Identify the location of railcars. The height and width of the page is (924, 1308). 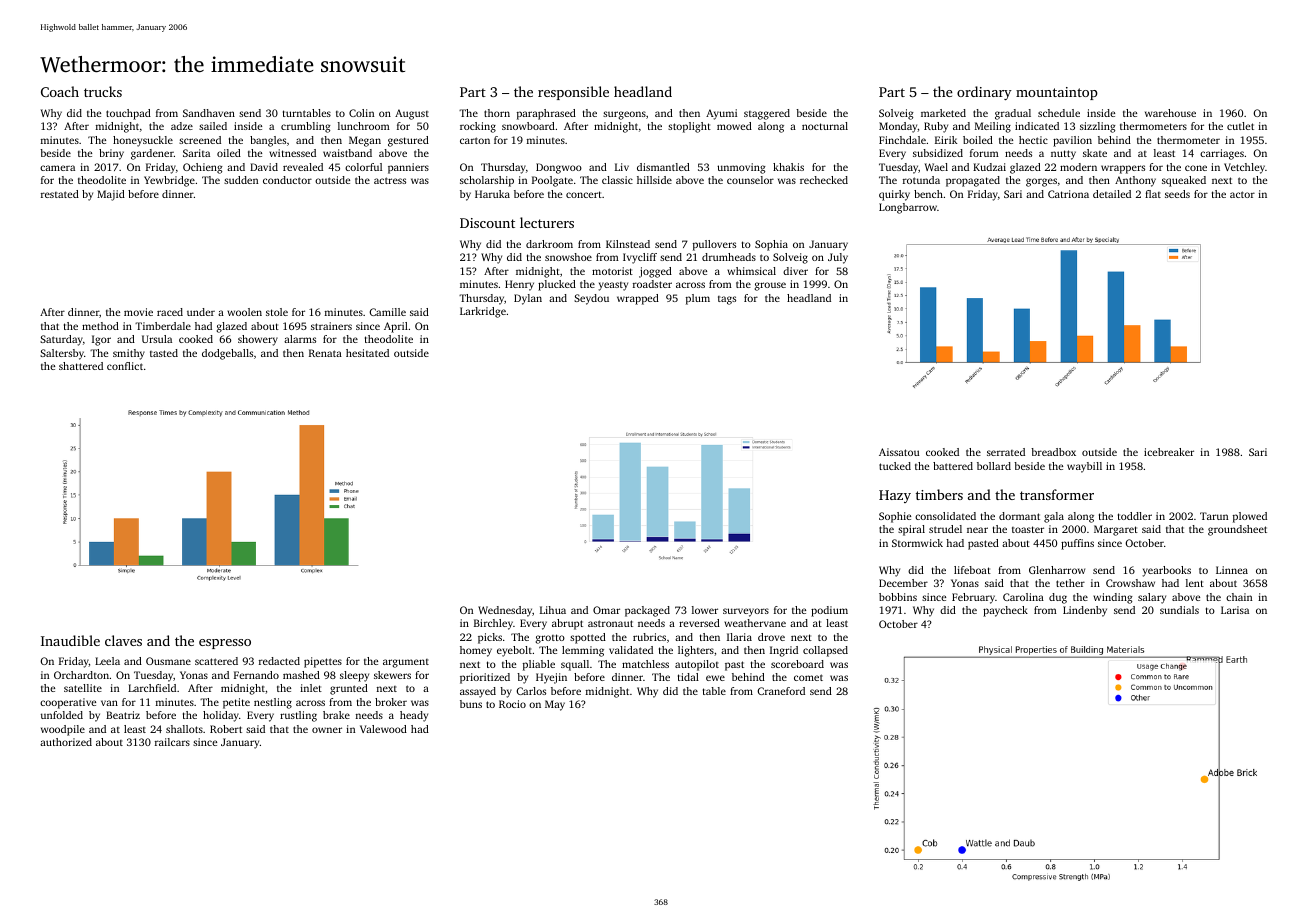
(172, 742).
